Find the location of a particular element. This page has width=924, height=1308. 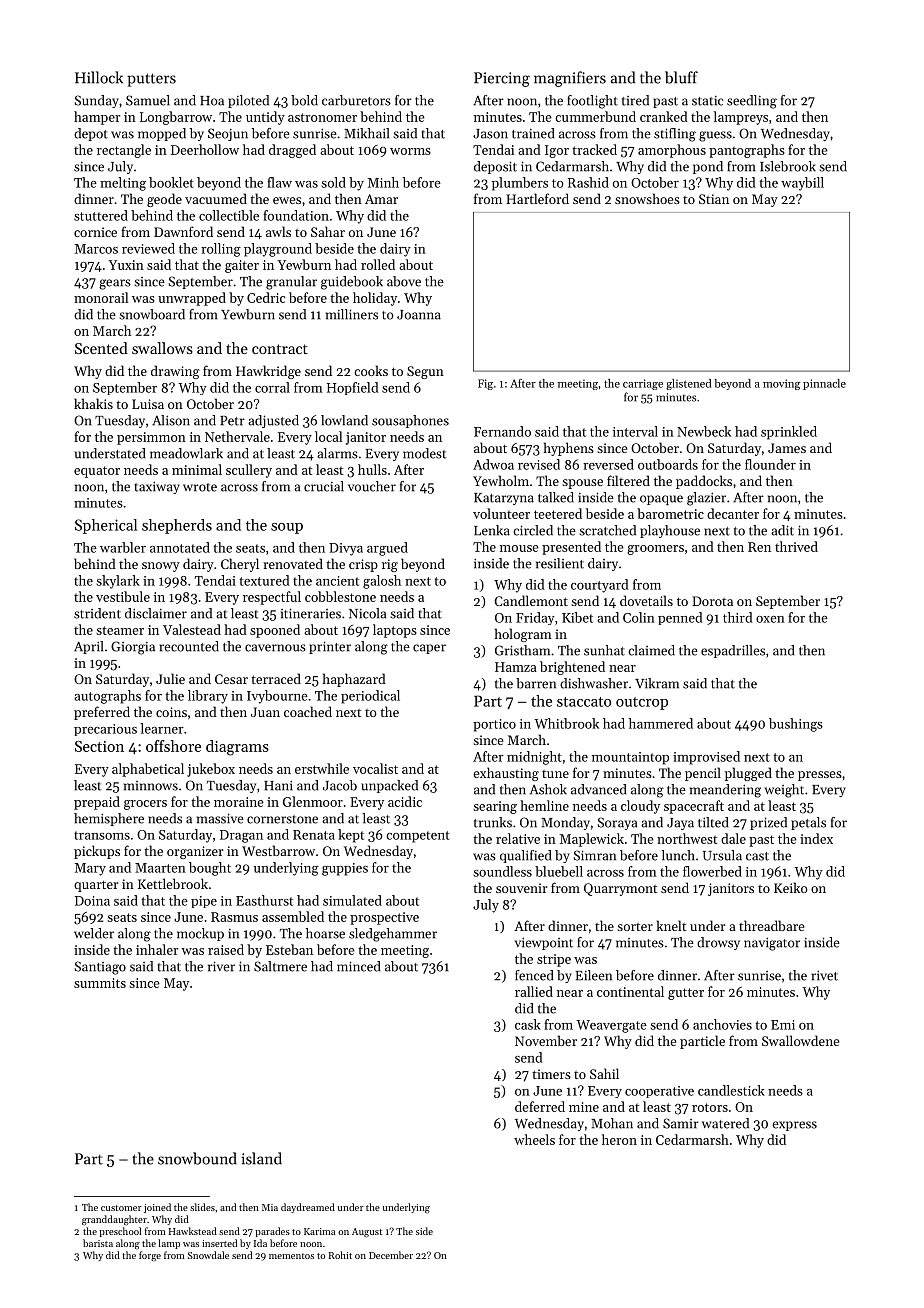

soup is located at coordinates (287, 528).
